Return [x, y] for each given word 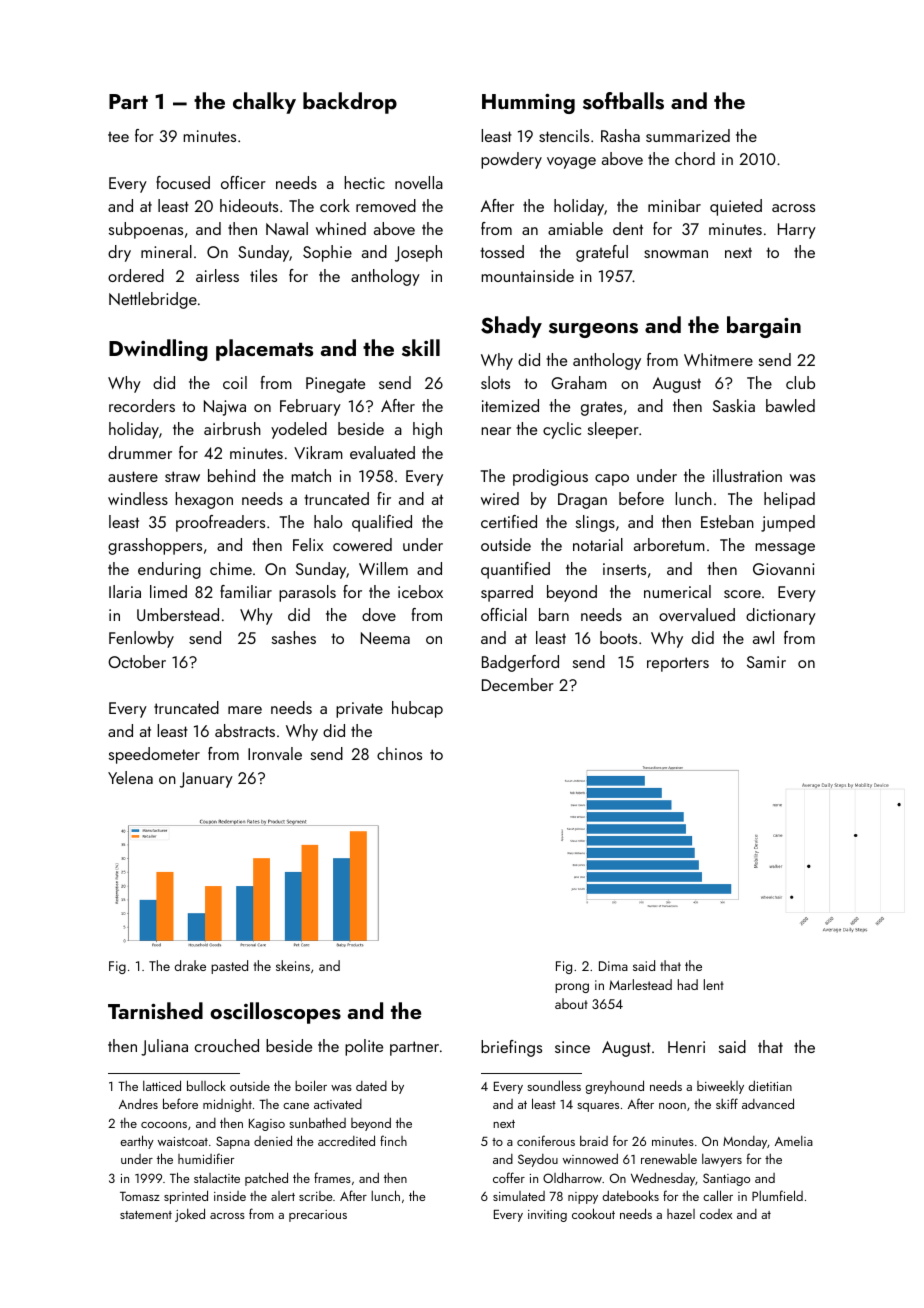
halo [328, 521]
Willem [383, 568]
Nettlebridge [153, 300]
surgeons [593, 330]
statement [146, 1215]
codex [716, 1214]
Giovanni [783, 569]
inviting [547, 1216]
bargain [764, 327]
